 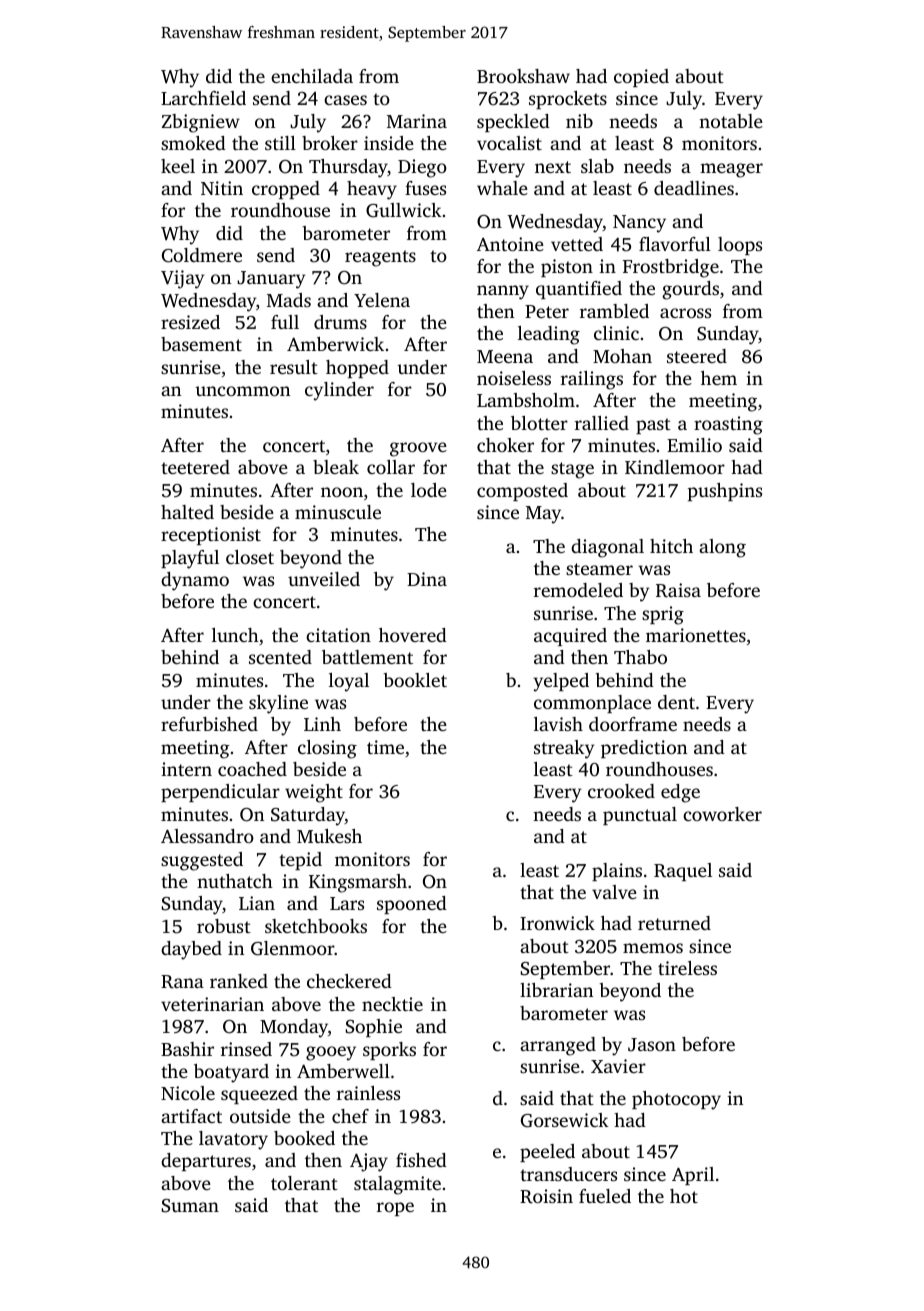 What do you see at coordinates (722, 548) in the image?
I see `along` at bounding box center [722, 548].
